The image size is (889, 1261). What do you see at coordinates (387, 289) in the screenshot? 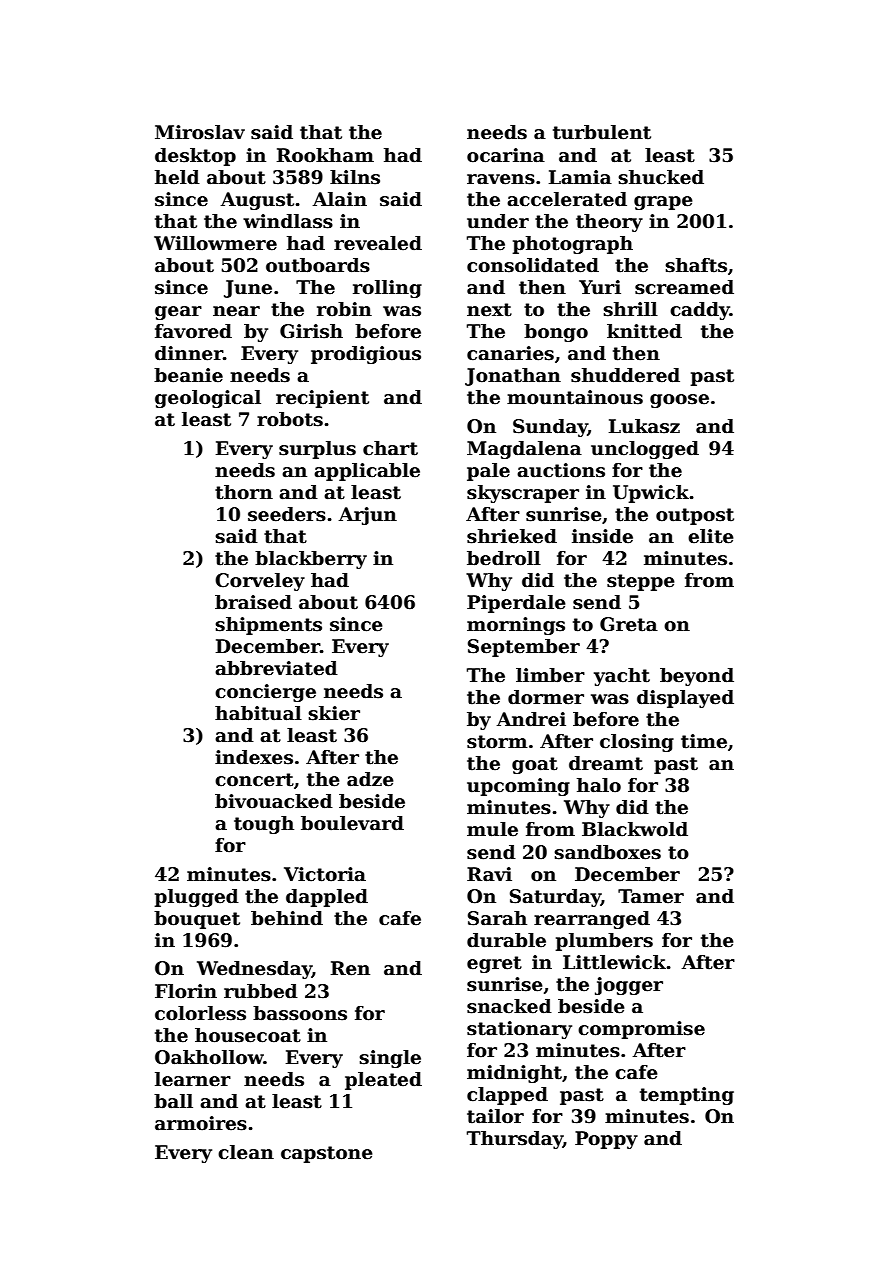
I see `rolling` at bounding box center [387, 289].
